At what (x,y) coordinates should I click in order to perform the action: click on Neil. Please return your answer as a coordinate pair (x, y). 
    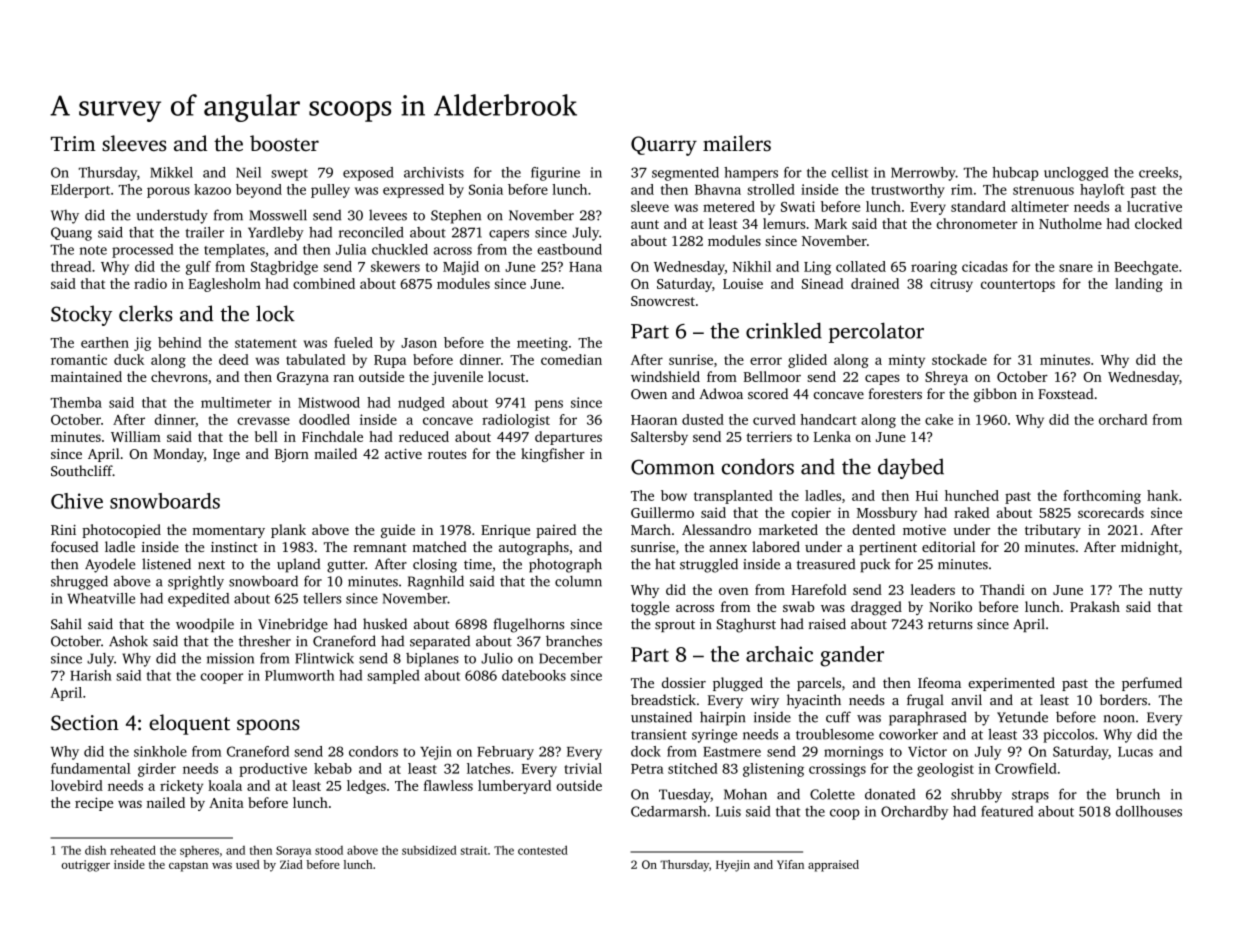
    Looking at the image, I should click on (248, 172).
